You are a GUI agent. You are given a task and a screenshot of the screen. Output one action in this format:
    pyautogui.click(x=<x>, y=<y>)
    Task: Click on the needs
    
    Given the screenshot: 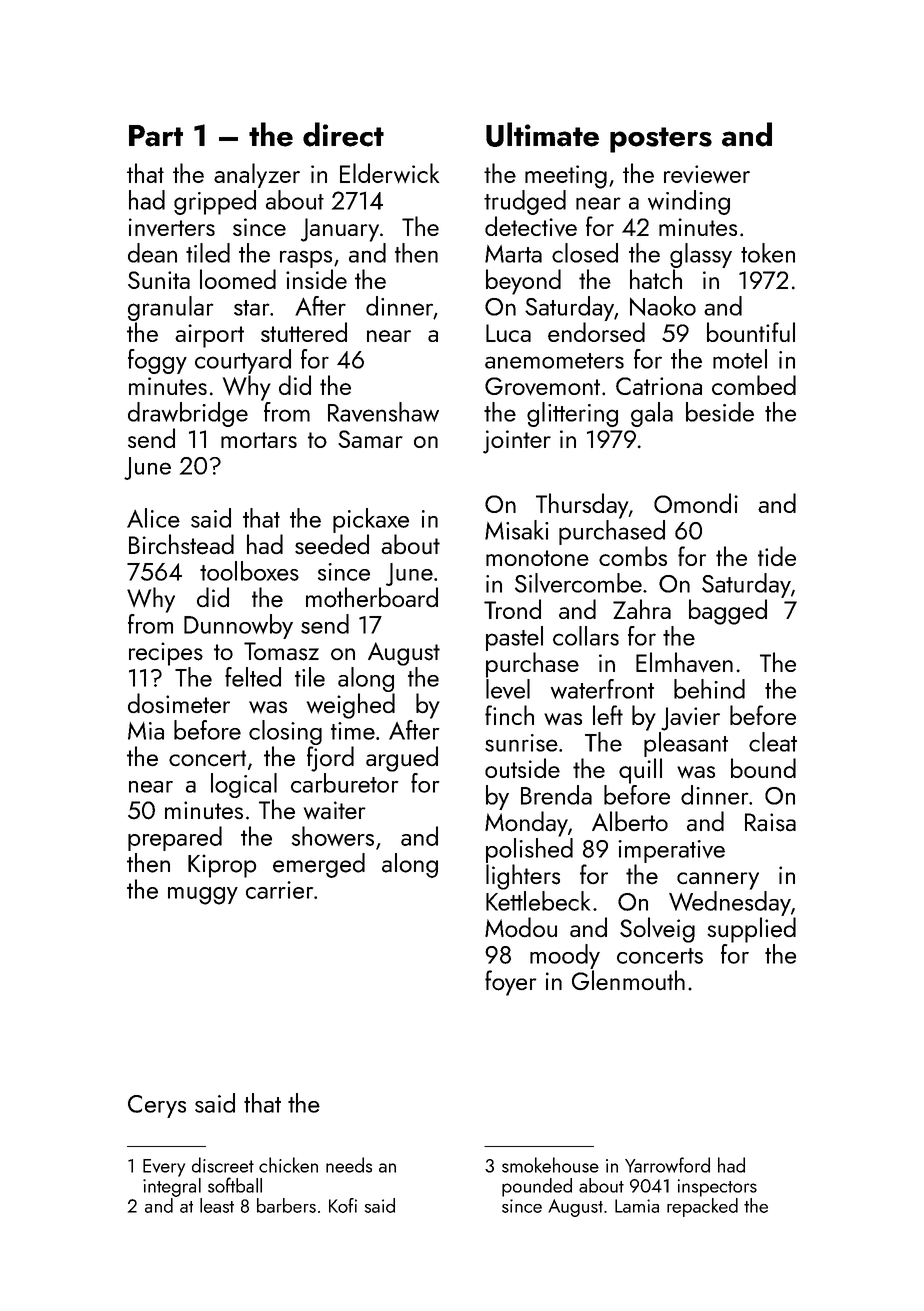 What is the action you would take?
    pyautogui.click(x=349, y=1165)
